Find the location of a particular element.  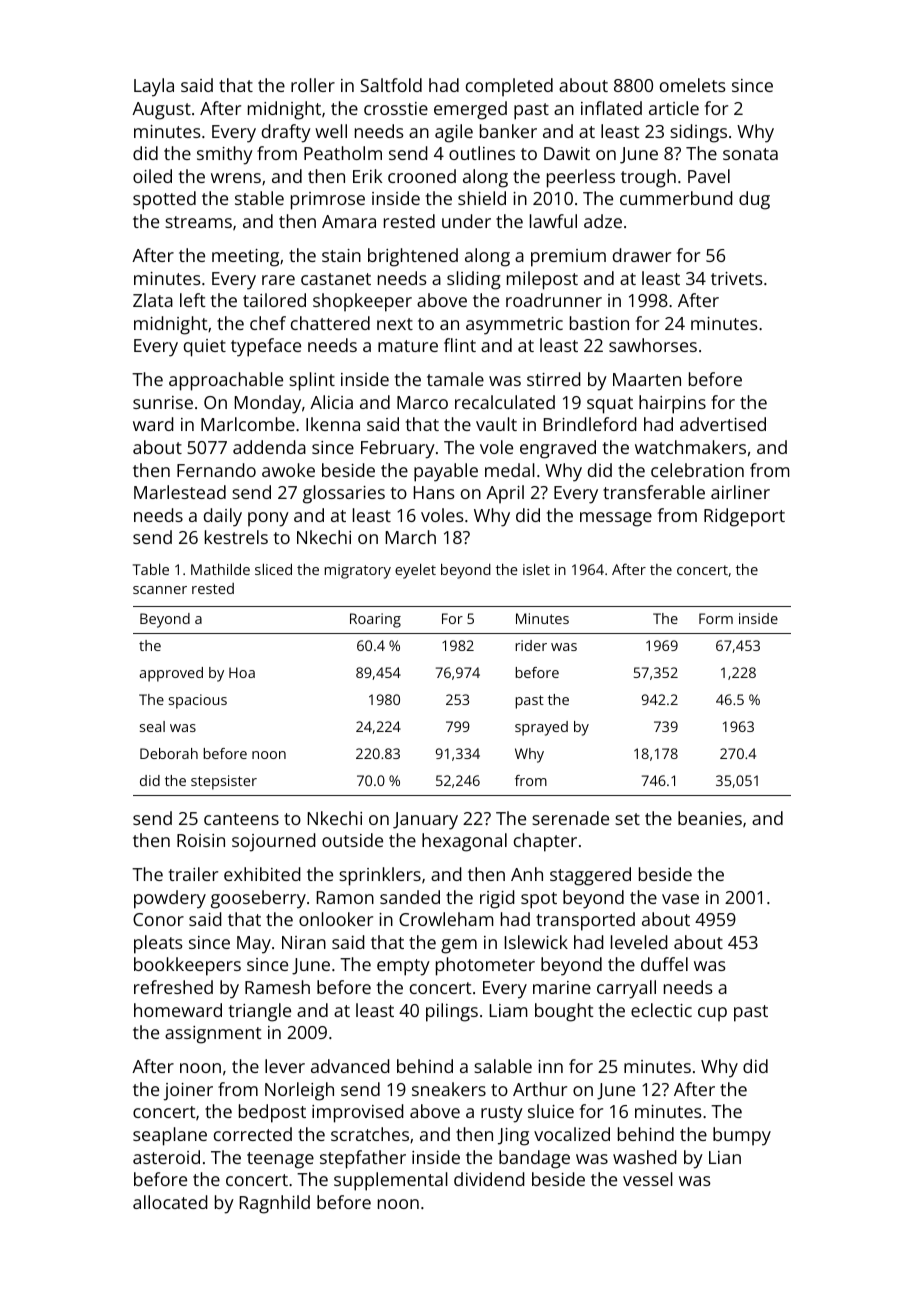

Hoa is located at coordinates (242, 672).
